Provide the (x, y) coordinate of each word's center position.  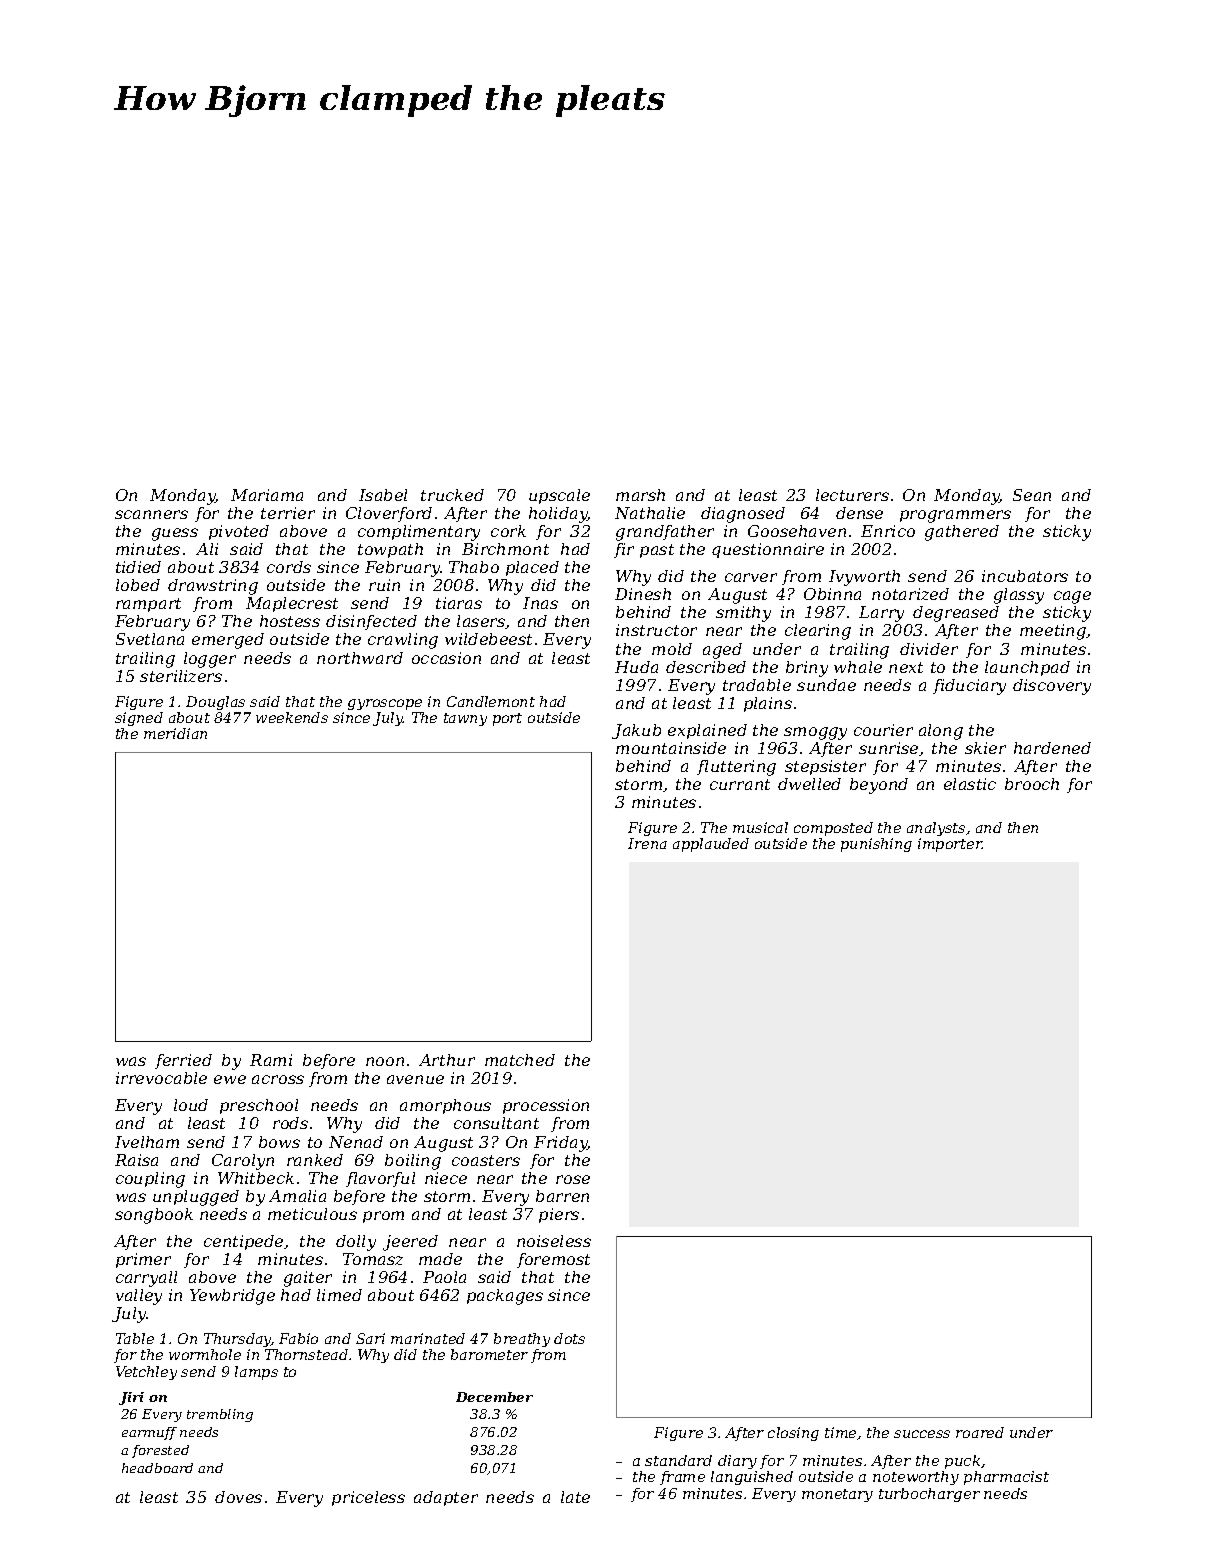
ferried (183, 1061)
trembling (220, 1415)
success (922, 1434)
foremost (553, 1260)
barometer (489, 1354)
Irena (647, 843)
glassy (1019, 596)
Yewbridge (232, 1297)
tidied (138, 567)
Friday (561, 1144)
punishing (876, 845)
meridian (175, 733)
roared (980, 1432)
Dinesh (643, 594)
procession (546, 1106)
